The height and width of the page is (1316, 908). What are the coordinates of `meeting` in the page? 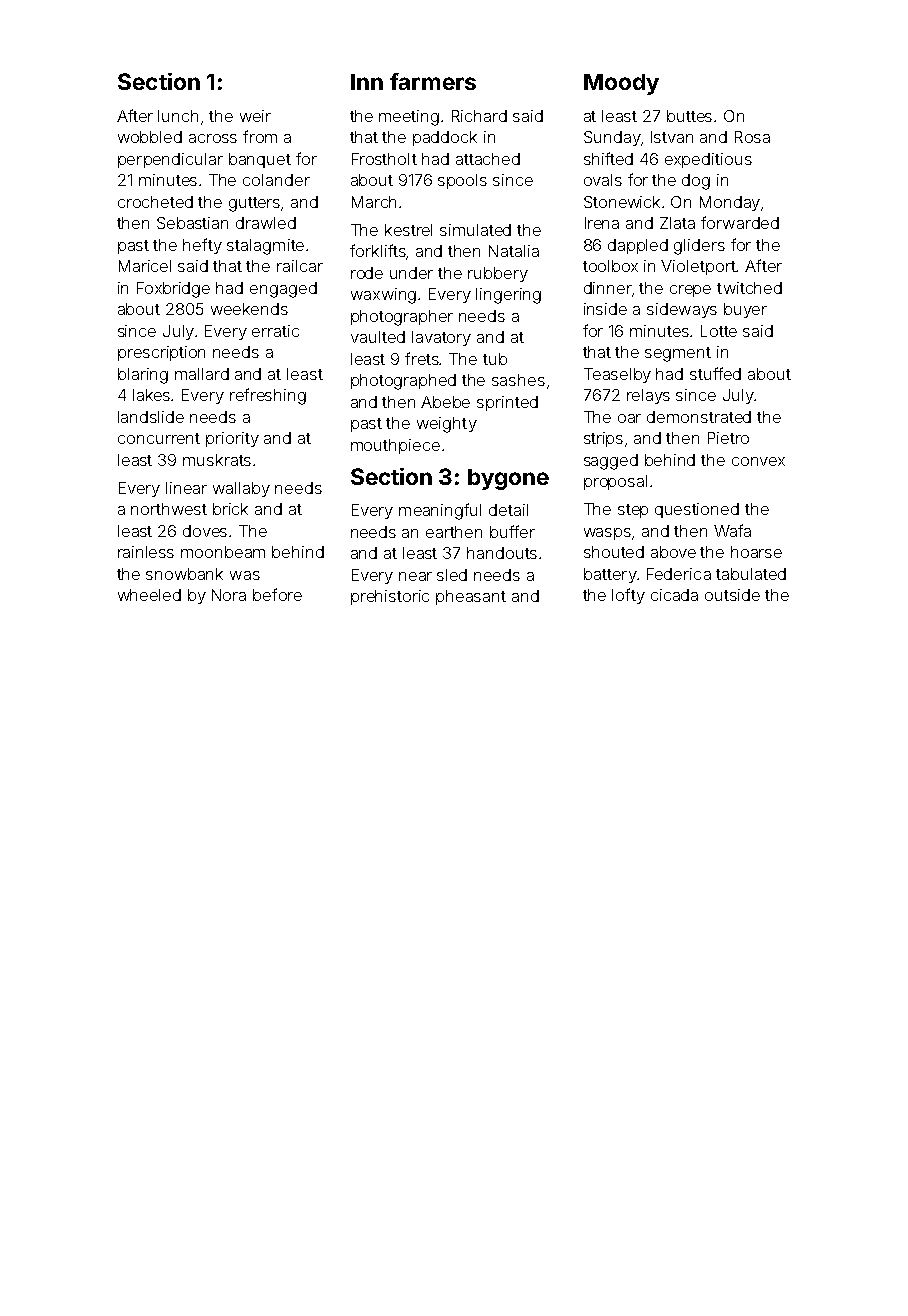 It's located at (409, 118).
